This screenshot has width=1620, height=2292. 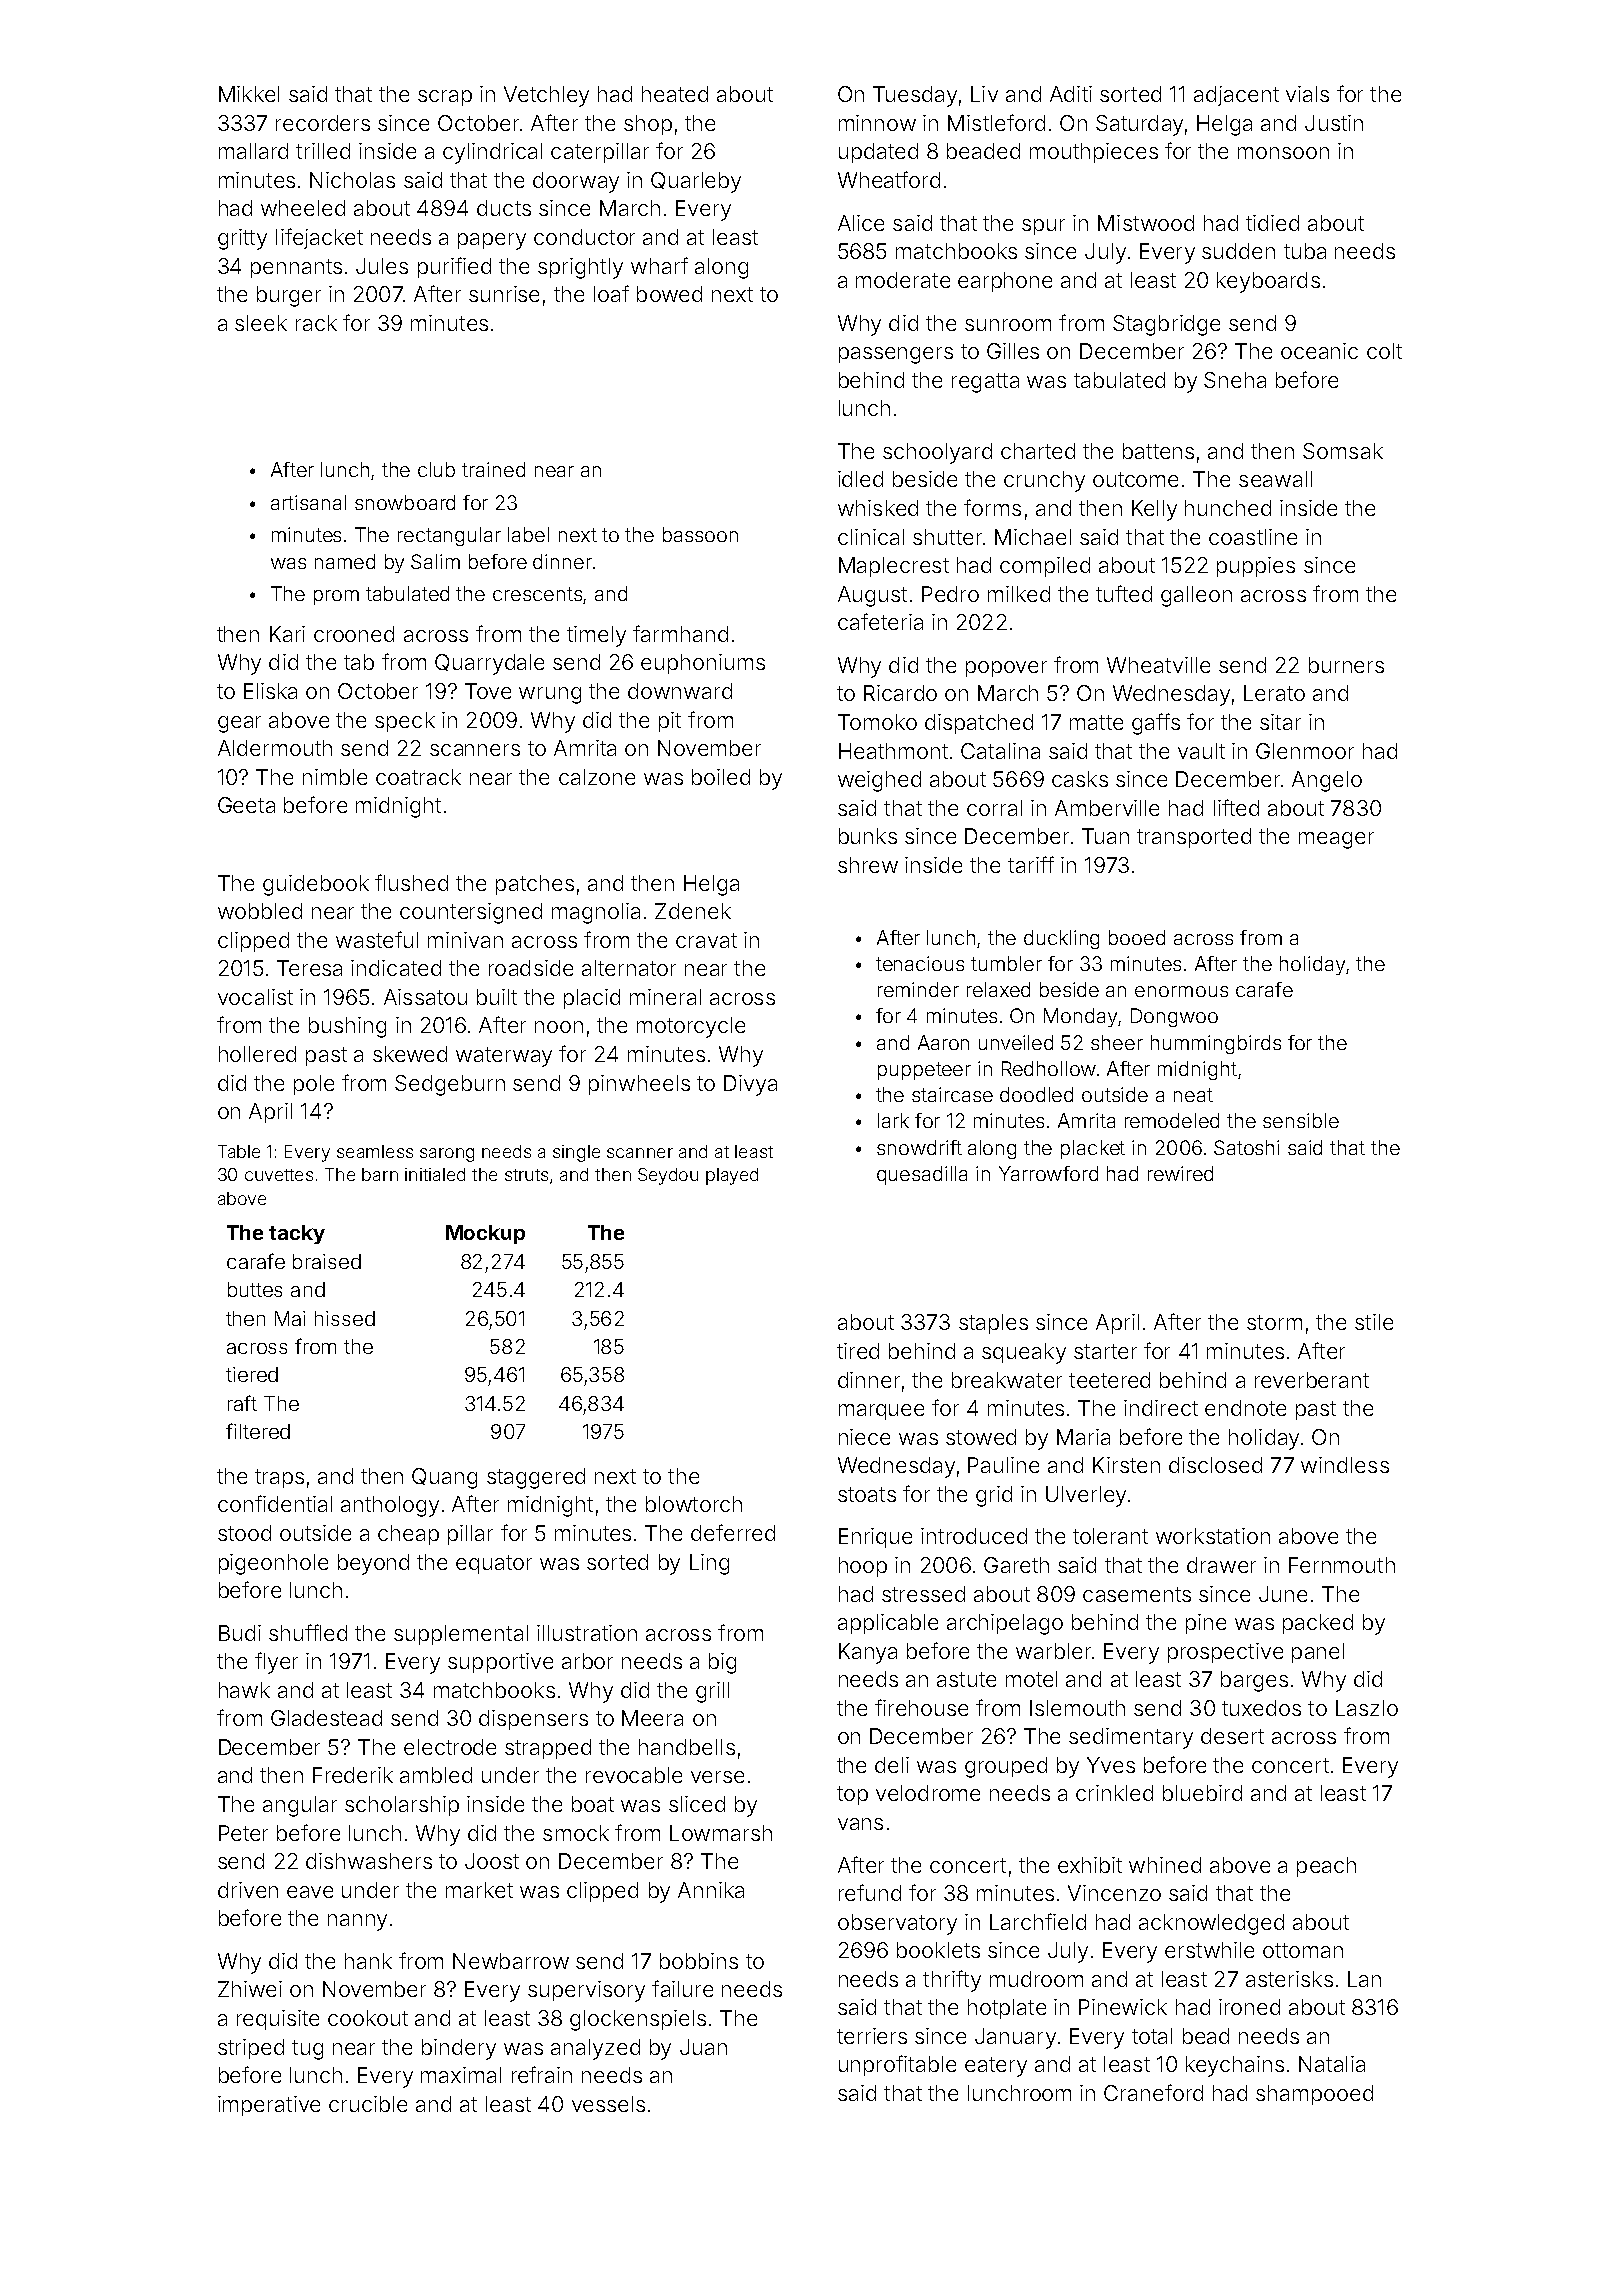 What do you see at coordinates (445, 98) in the screenshot?
I see `scrap` at bounding box center [445, 98].
